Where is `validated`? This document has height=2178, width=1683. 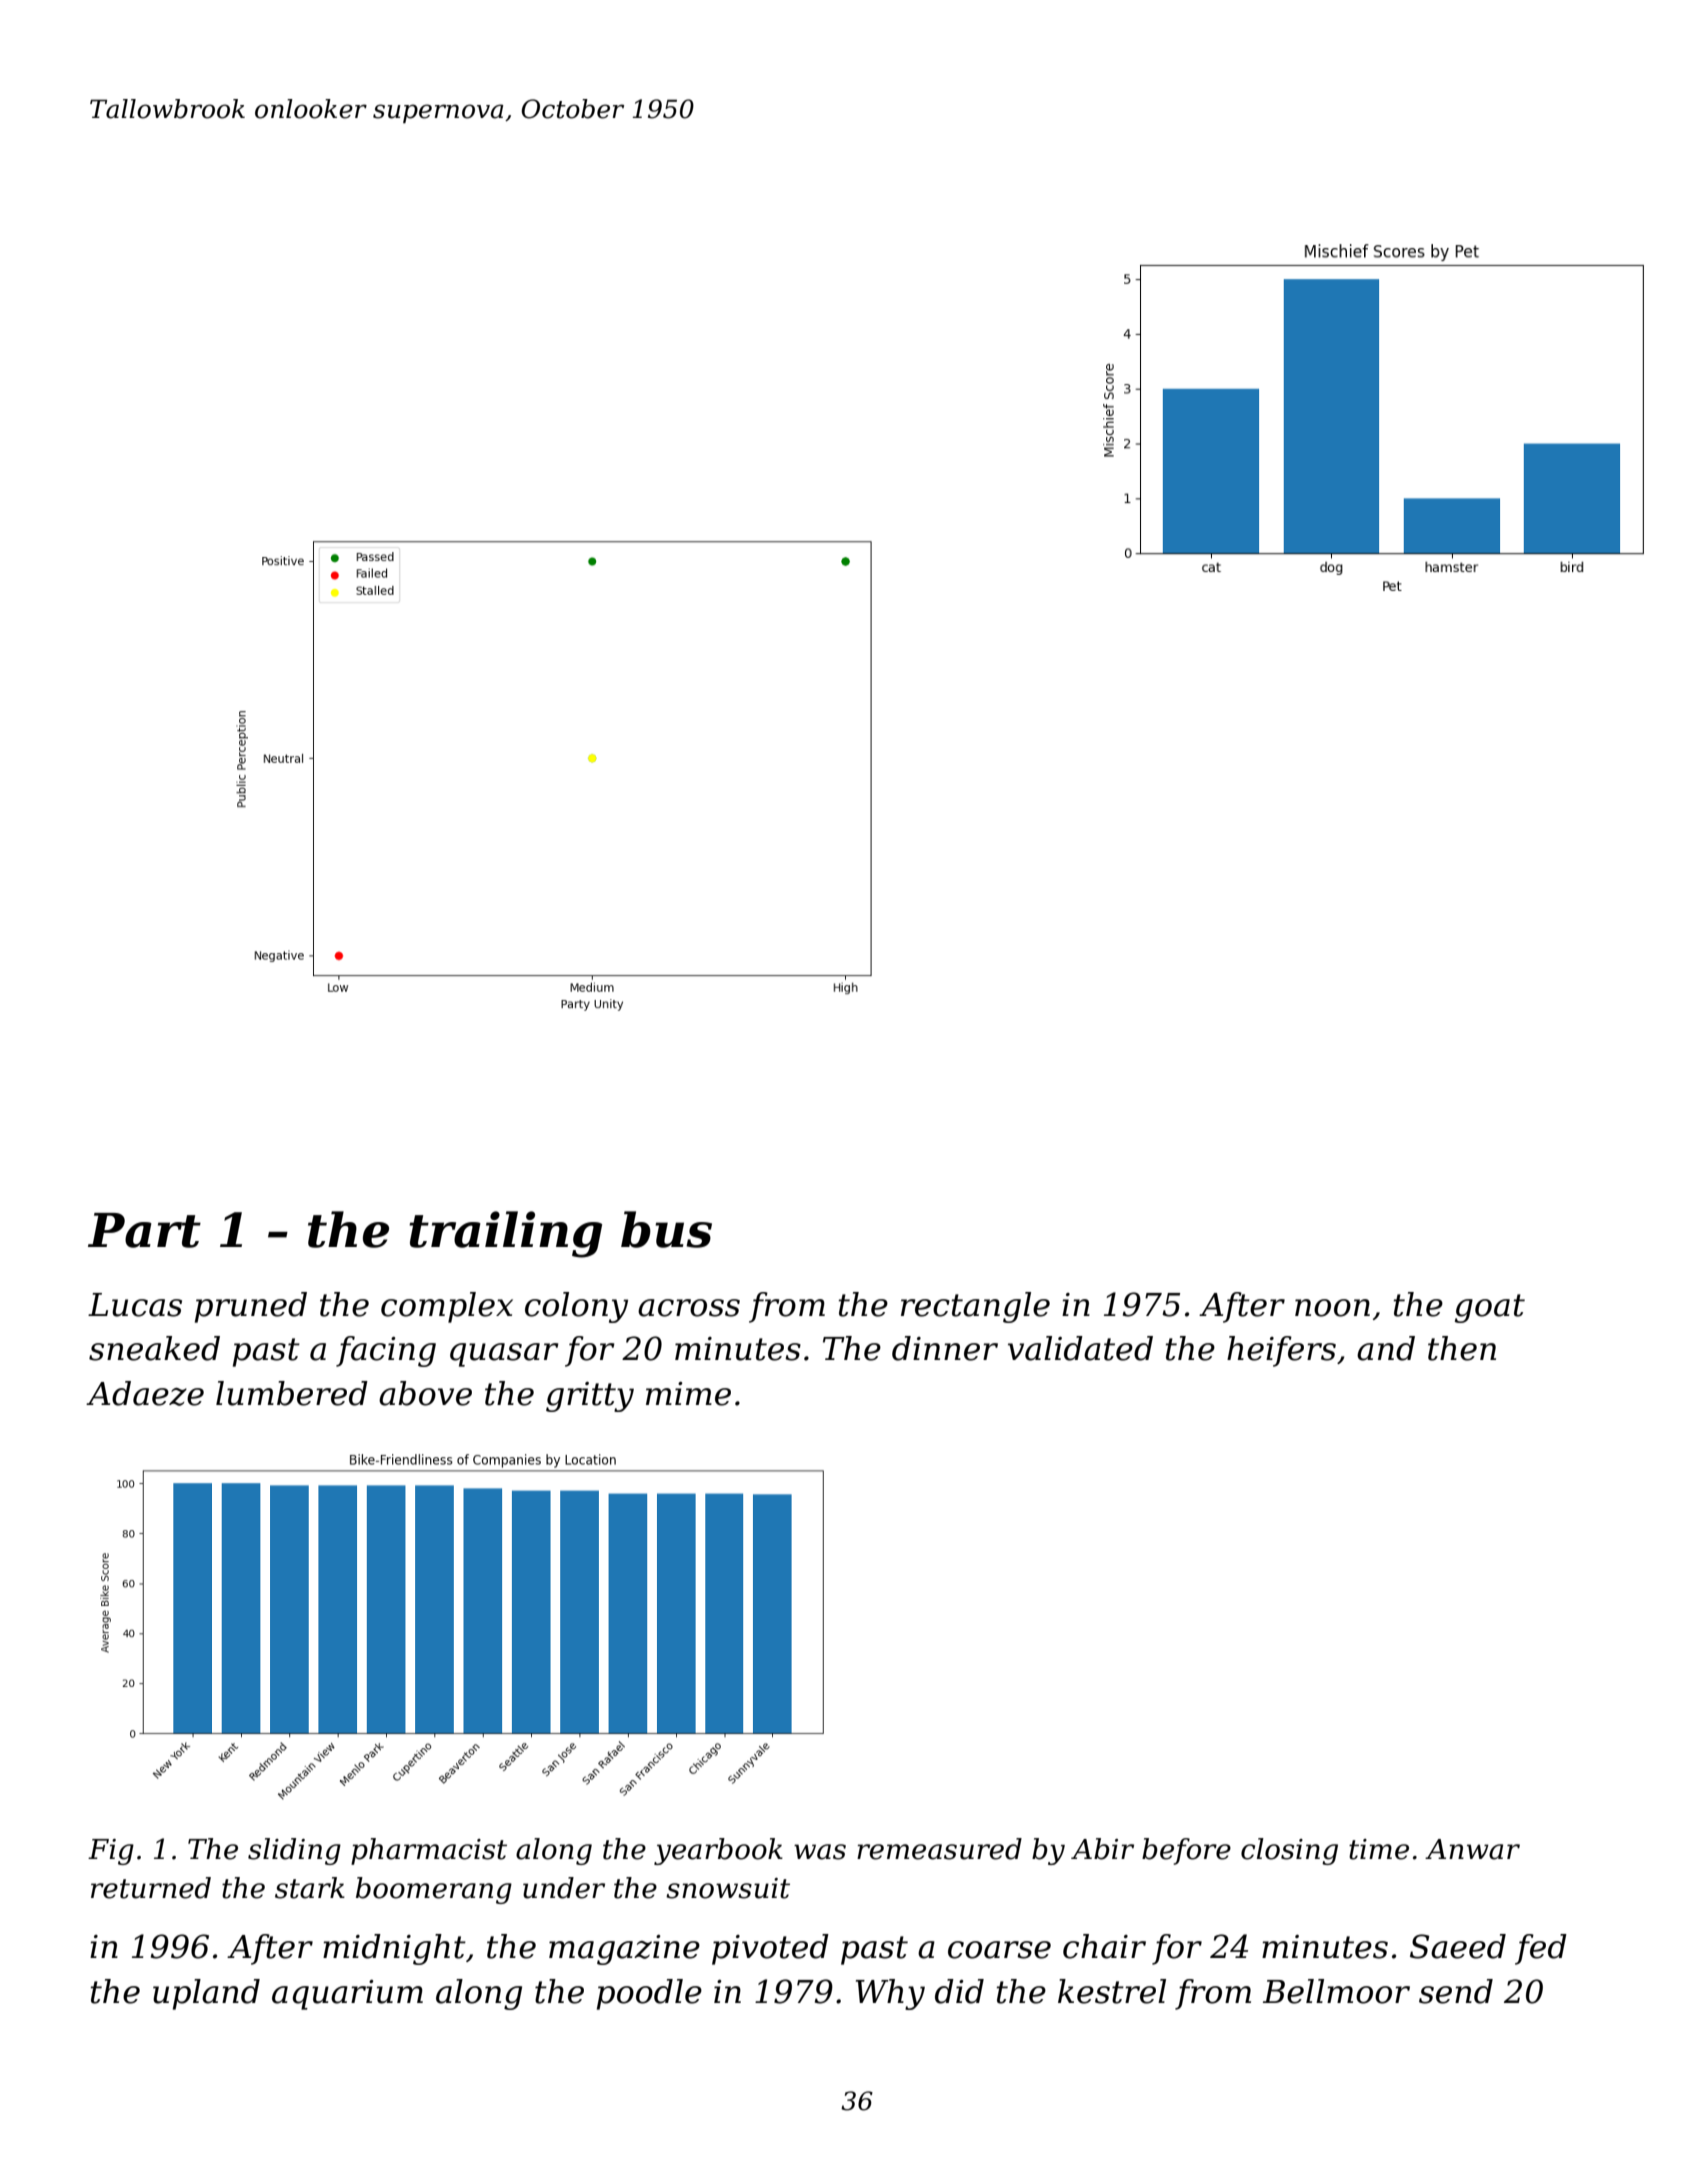 validated is located at coordinates (1080, 1348).
